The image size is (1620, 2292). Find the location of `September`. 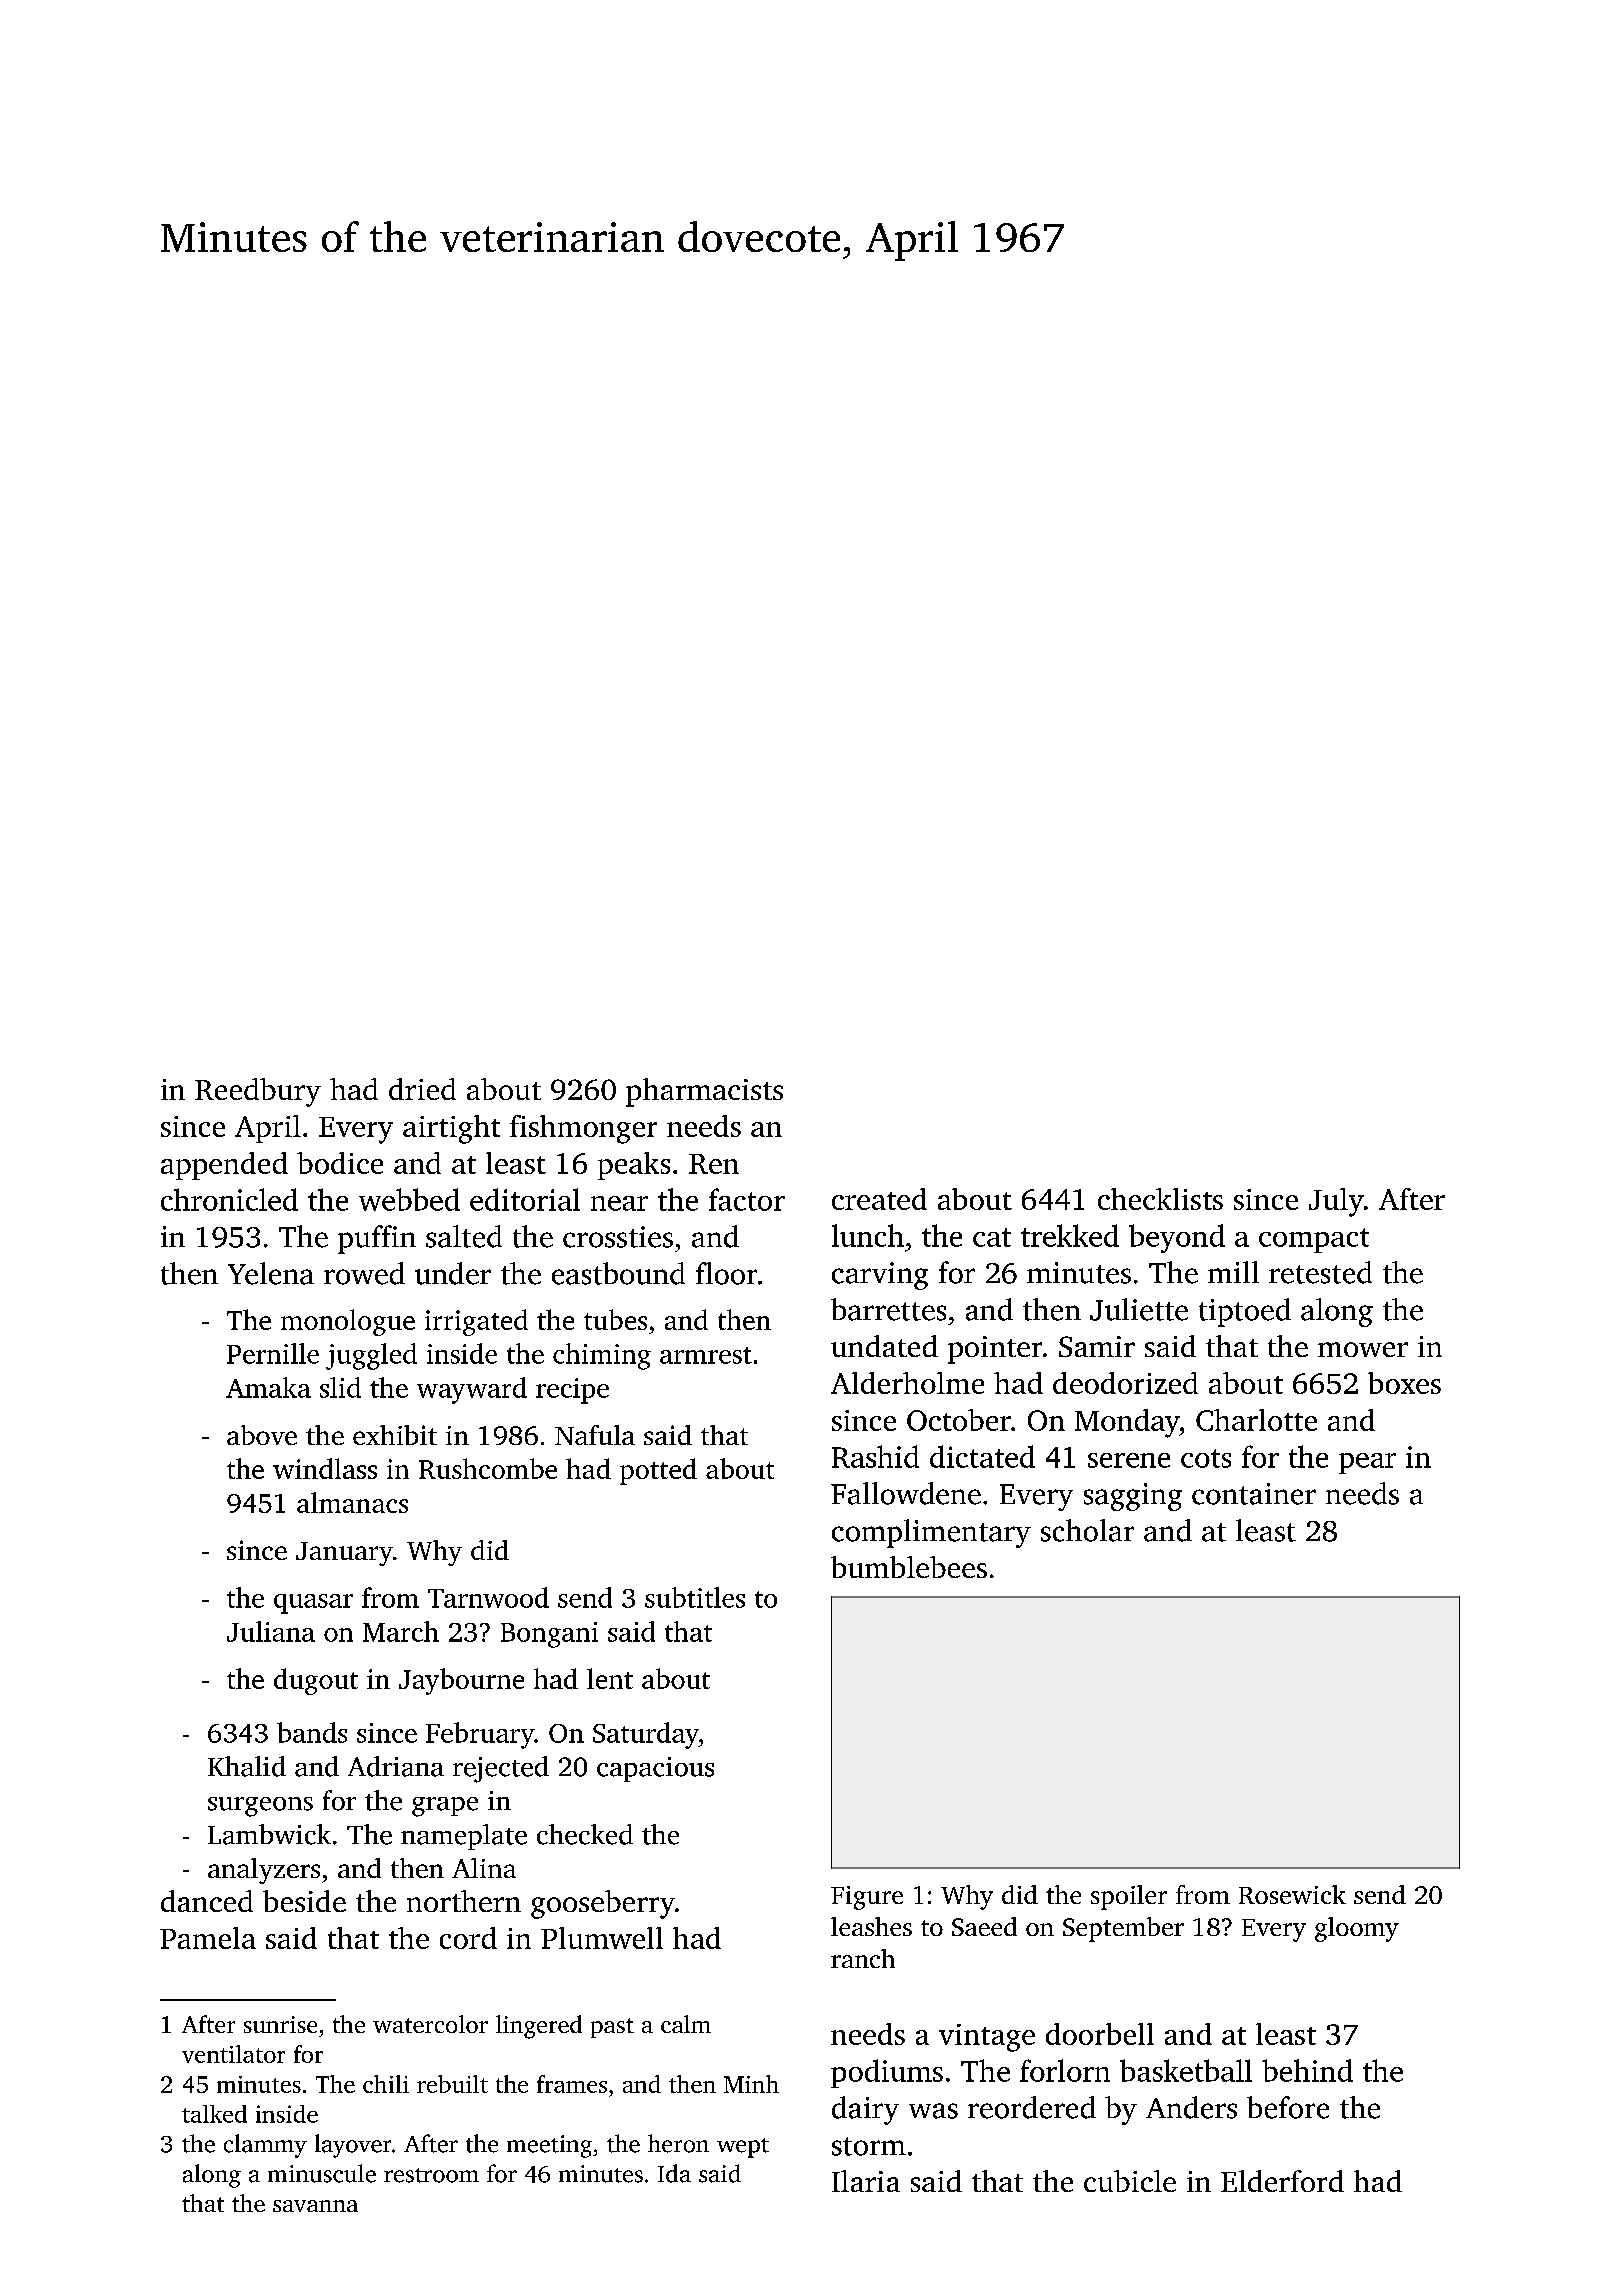

September is located at coordinates (1123, 1929).
